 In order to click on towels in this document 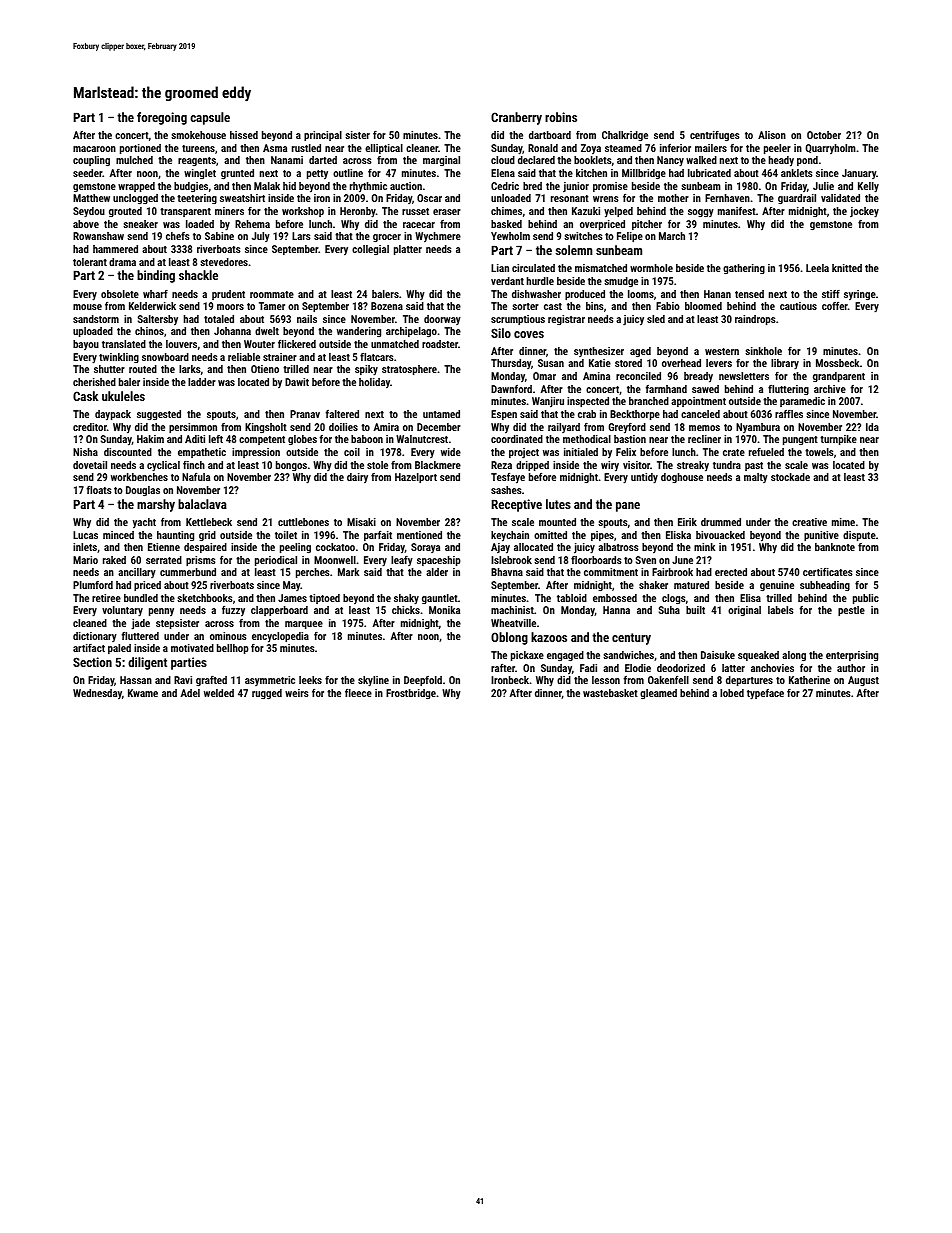, I will do `click(819, 452)`.
